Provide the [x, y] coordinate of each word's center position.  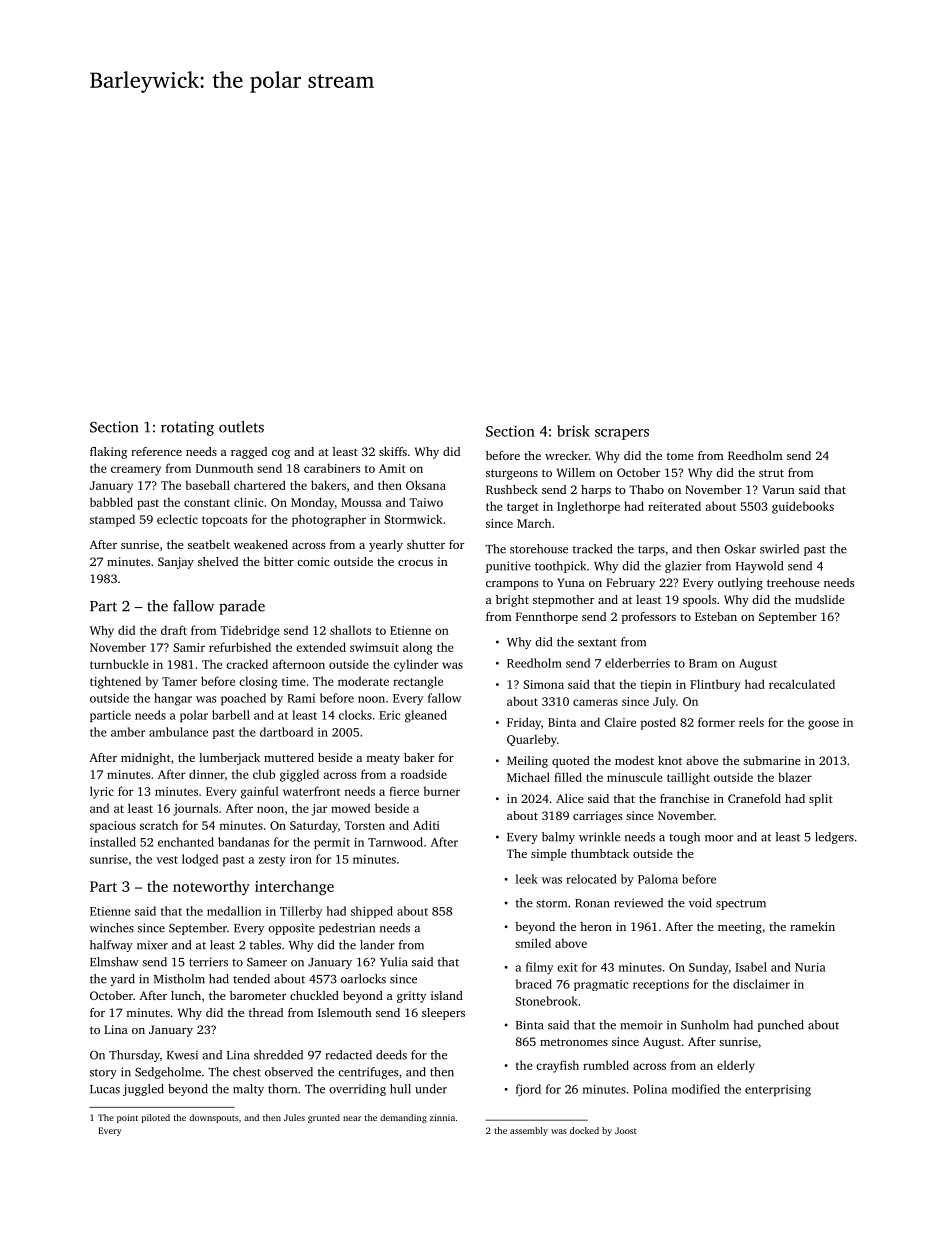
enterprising [778, 1091]
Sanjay [176, 563]
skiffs [393, 451]
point [127, 1118]
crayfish [557, 1066]
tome [680, 456]
